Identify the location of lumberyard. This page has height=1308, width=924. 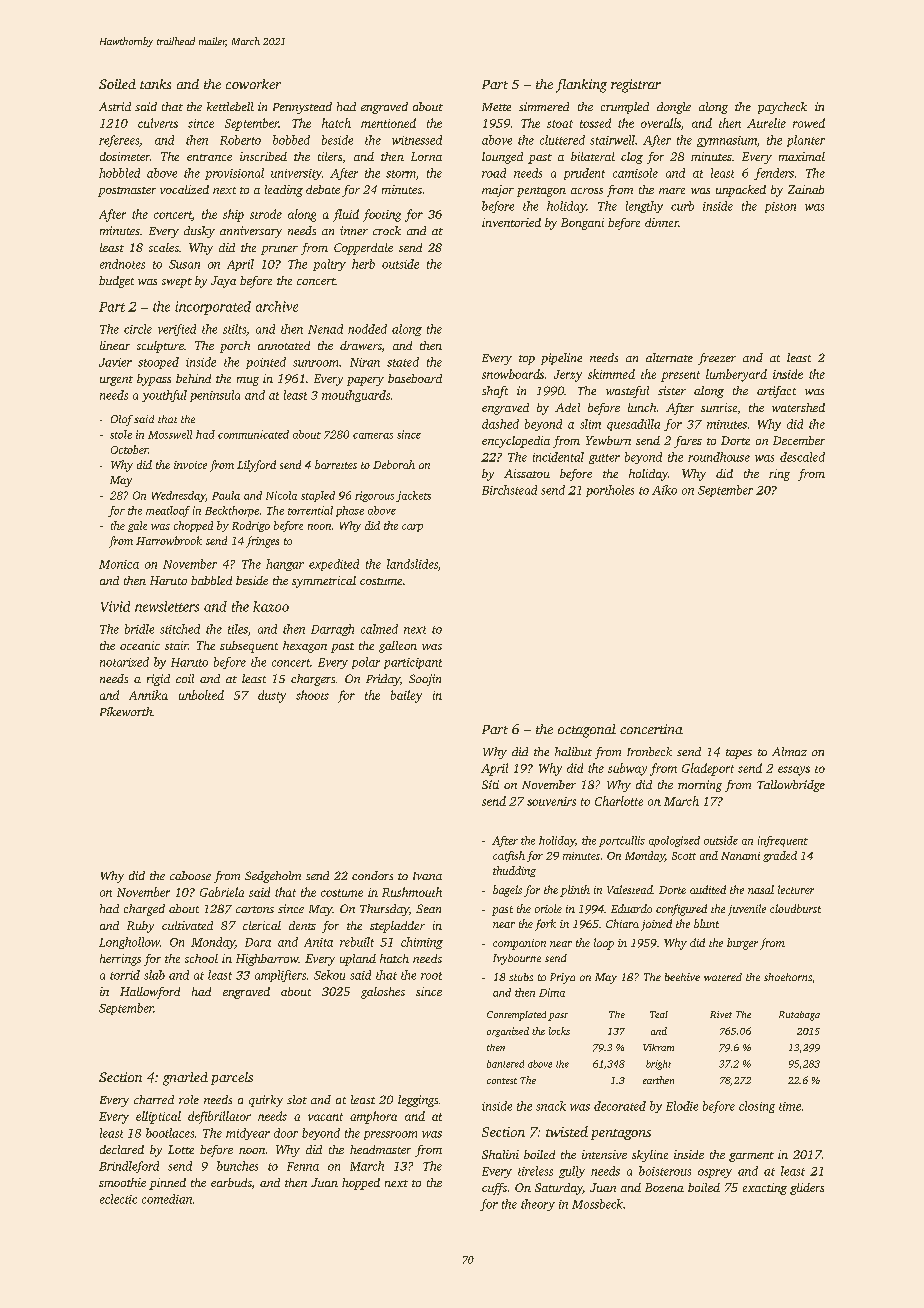
(736, 375).
